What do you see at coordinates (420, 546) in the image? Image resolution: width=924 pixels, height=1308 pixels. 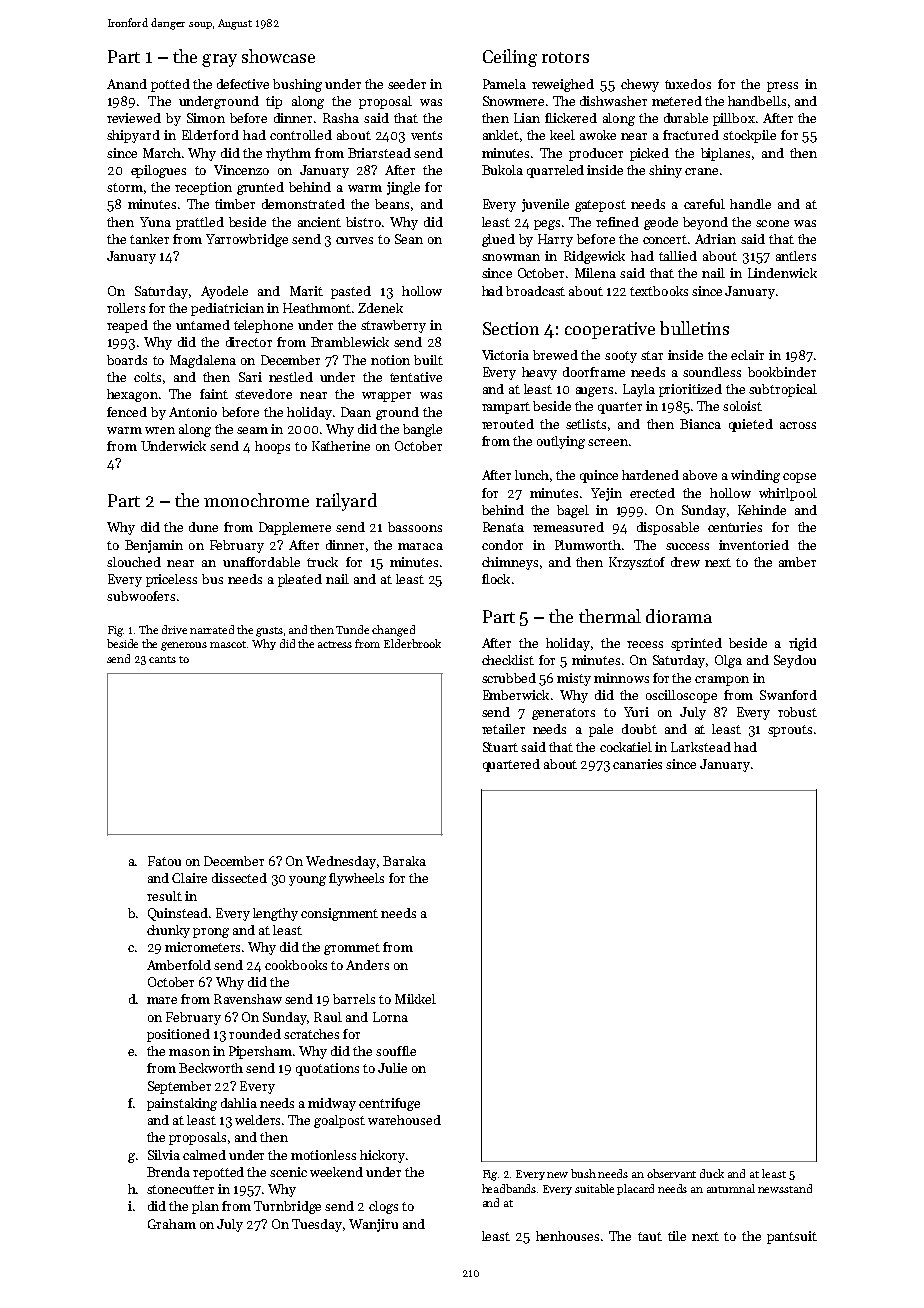 I see `maraca` at bounding box center [420, 546].
